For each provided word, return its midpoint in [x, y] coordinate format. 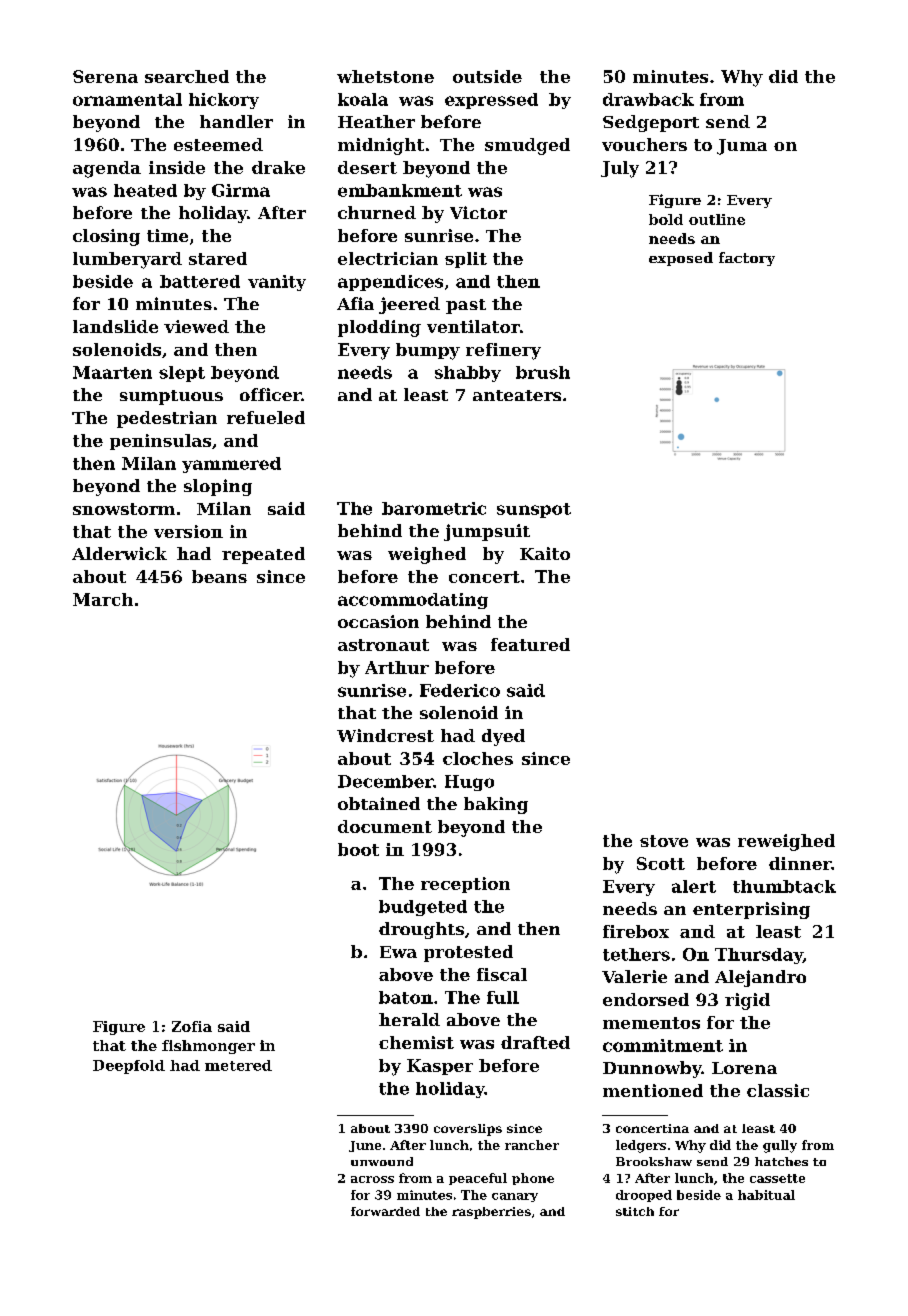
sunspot [534, 510]
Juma [742, 147]
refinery [503, 351]
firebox [636, 931]
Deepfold [129, 1067]
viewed [196, 326]
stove [664, 841]
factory [747, 259]
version [188, 531]
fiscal [502, 974]
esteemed [218, 144]
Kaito [545, 553]
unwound [382, 1161]
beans [219, 576]
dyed [503, 737]
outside [487, 76]
